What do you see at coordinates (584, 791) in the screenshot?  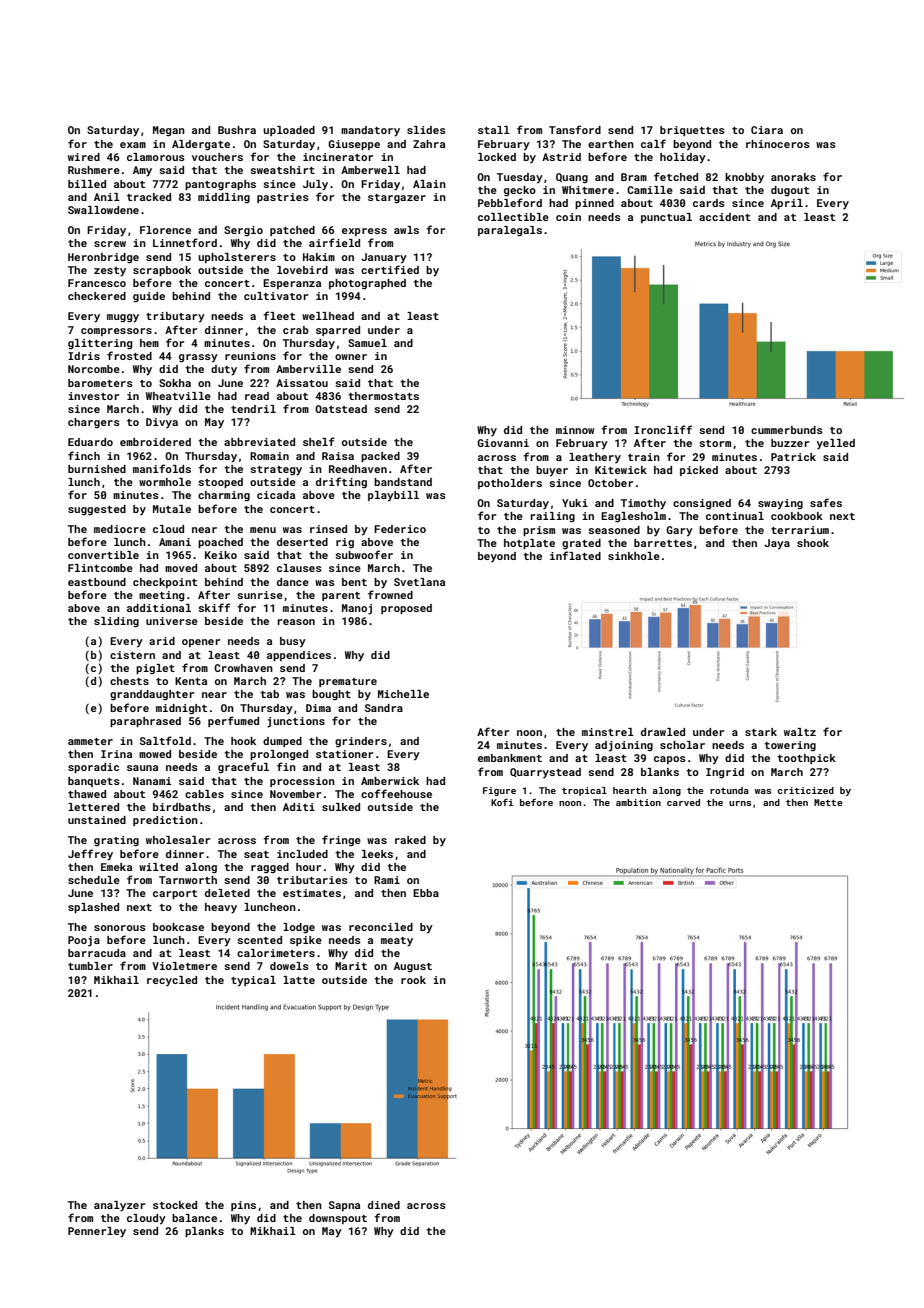 I see `tropical` at bounding box center [584, 791].
